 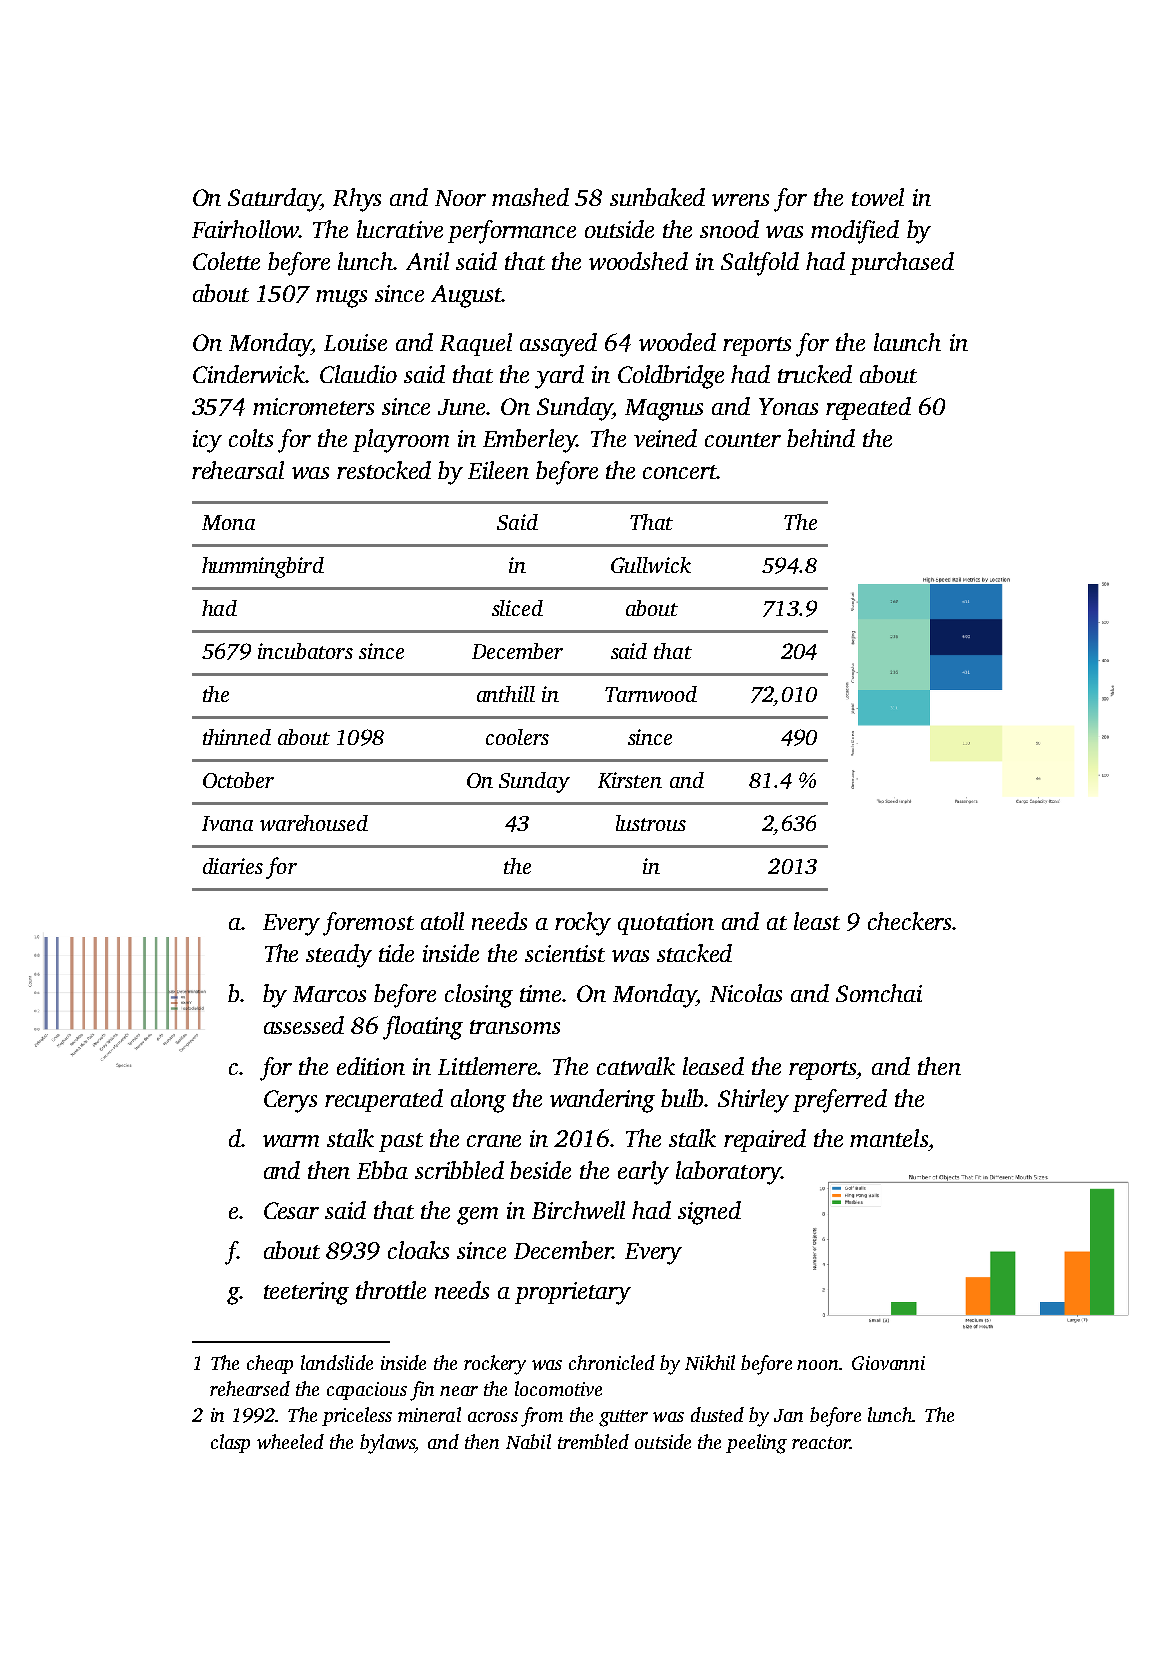 What do you see at coordinates (391, 1290) in the page?
I see `throttle` at bounding box center [391, 1290].
